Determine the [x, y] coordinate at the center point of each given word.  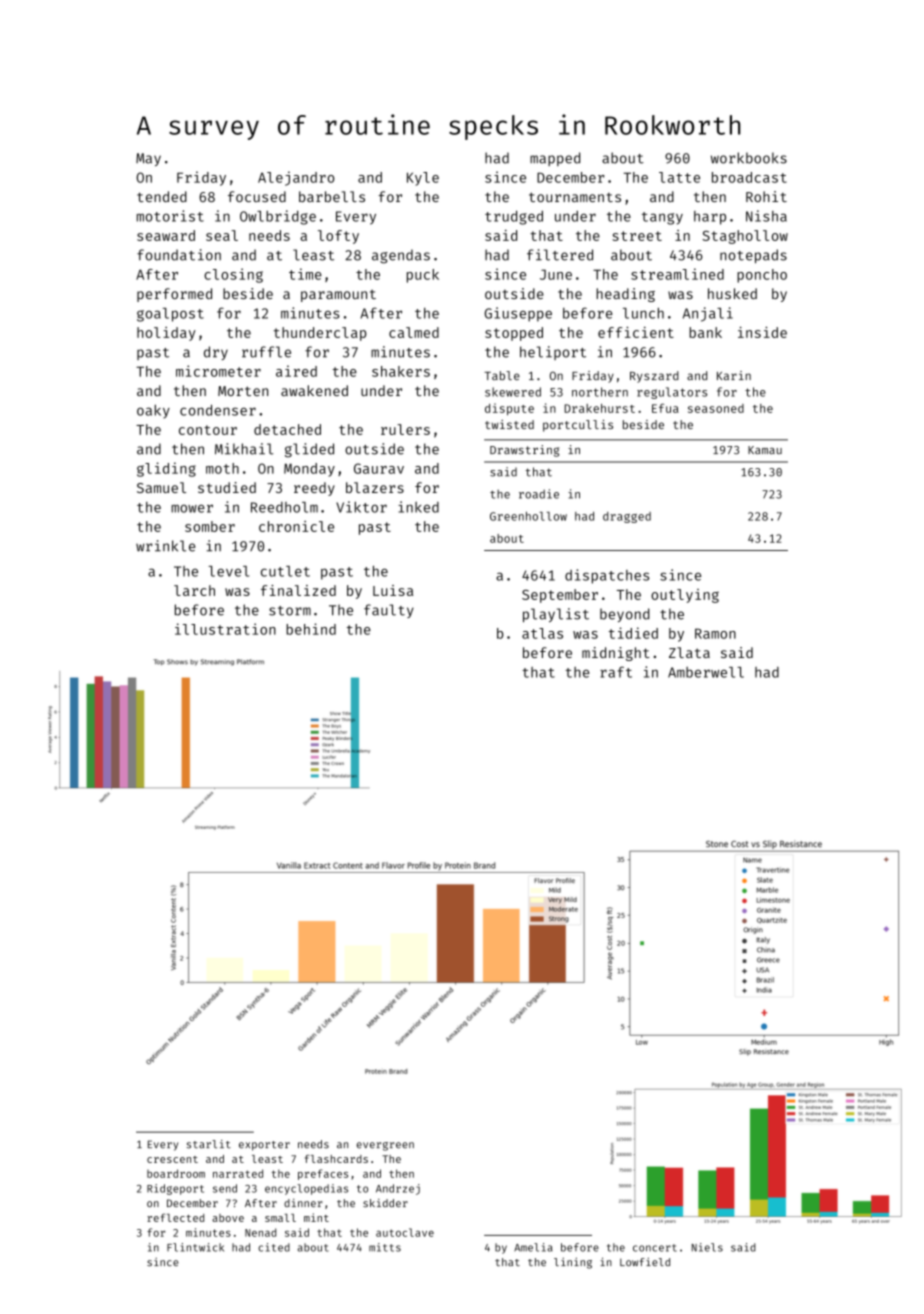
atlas [542, 633]
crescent [172, 1159]
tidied [633, 633]
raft [616, 672]
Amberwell [706, 672]
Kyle [423, 179]
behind [311, 629]
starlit [209, 1144]
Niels [707, 1247]
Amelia [533, 1247]
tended [162, 196]
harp [710, 218]
